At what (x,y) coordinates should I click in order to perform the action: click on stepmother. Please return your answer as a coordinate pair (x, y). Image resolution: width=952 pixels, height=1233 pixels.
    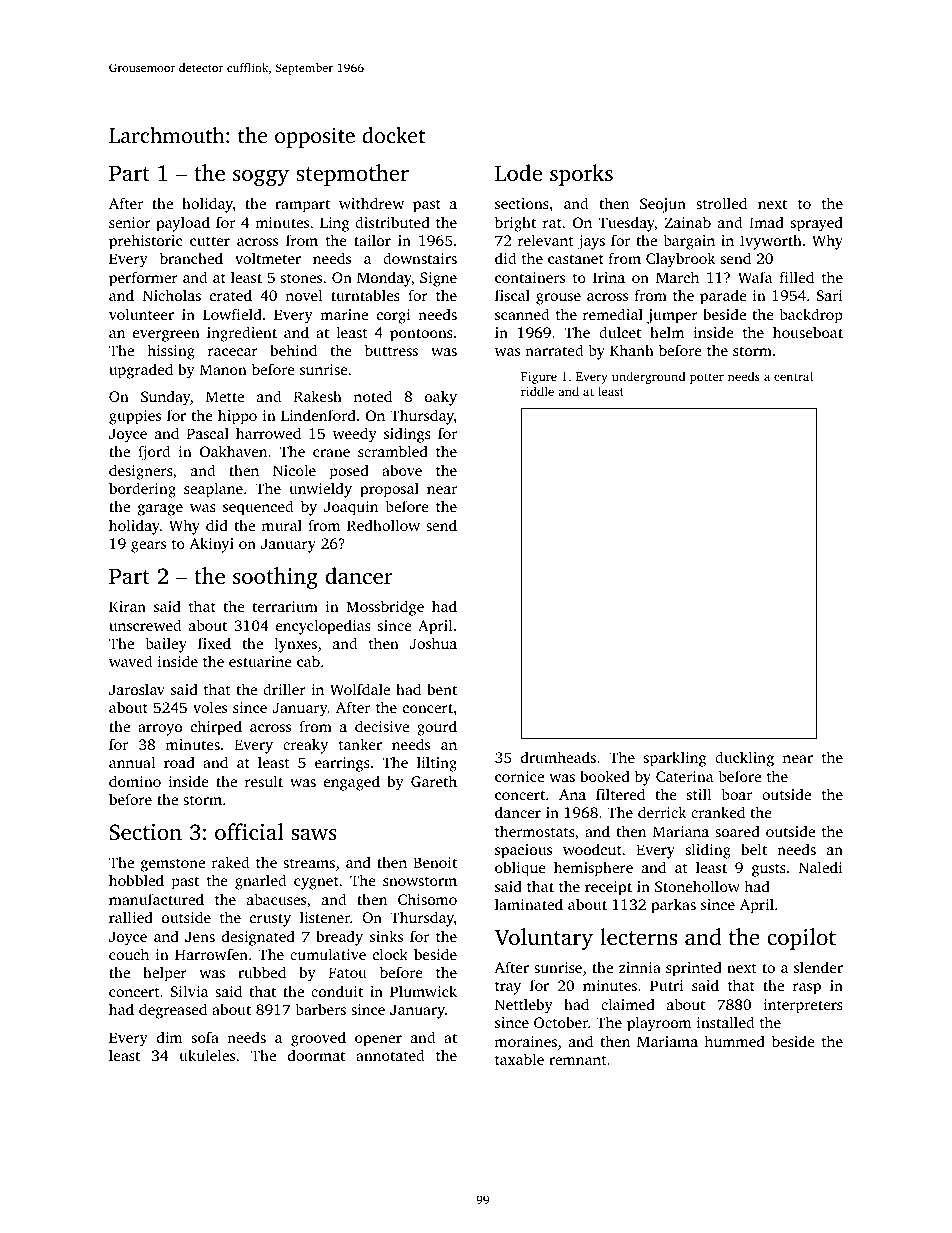
    Looking at the image, I should click on (353, 175).
